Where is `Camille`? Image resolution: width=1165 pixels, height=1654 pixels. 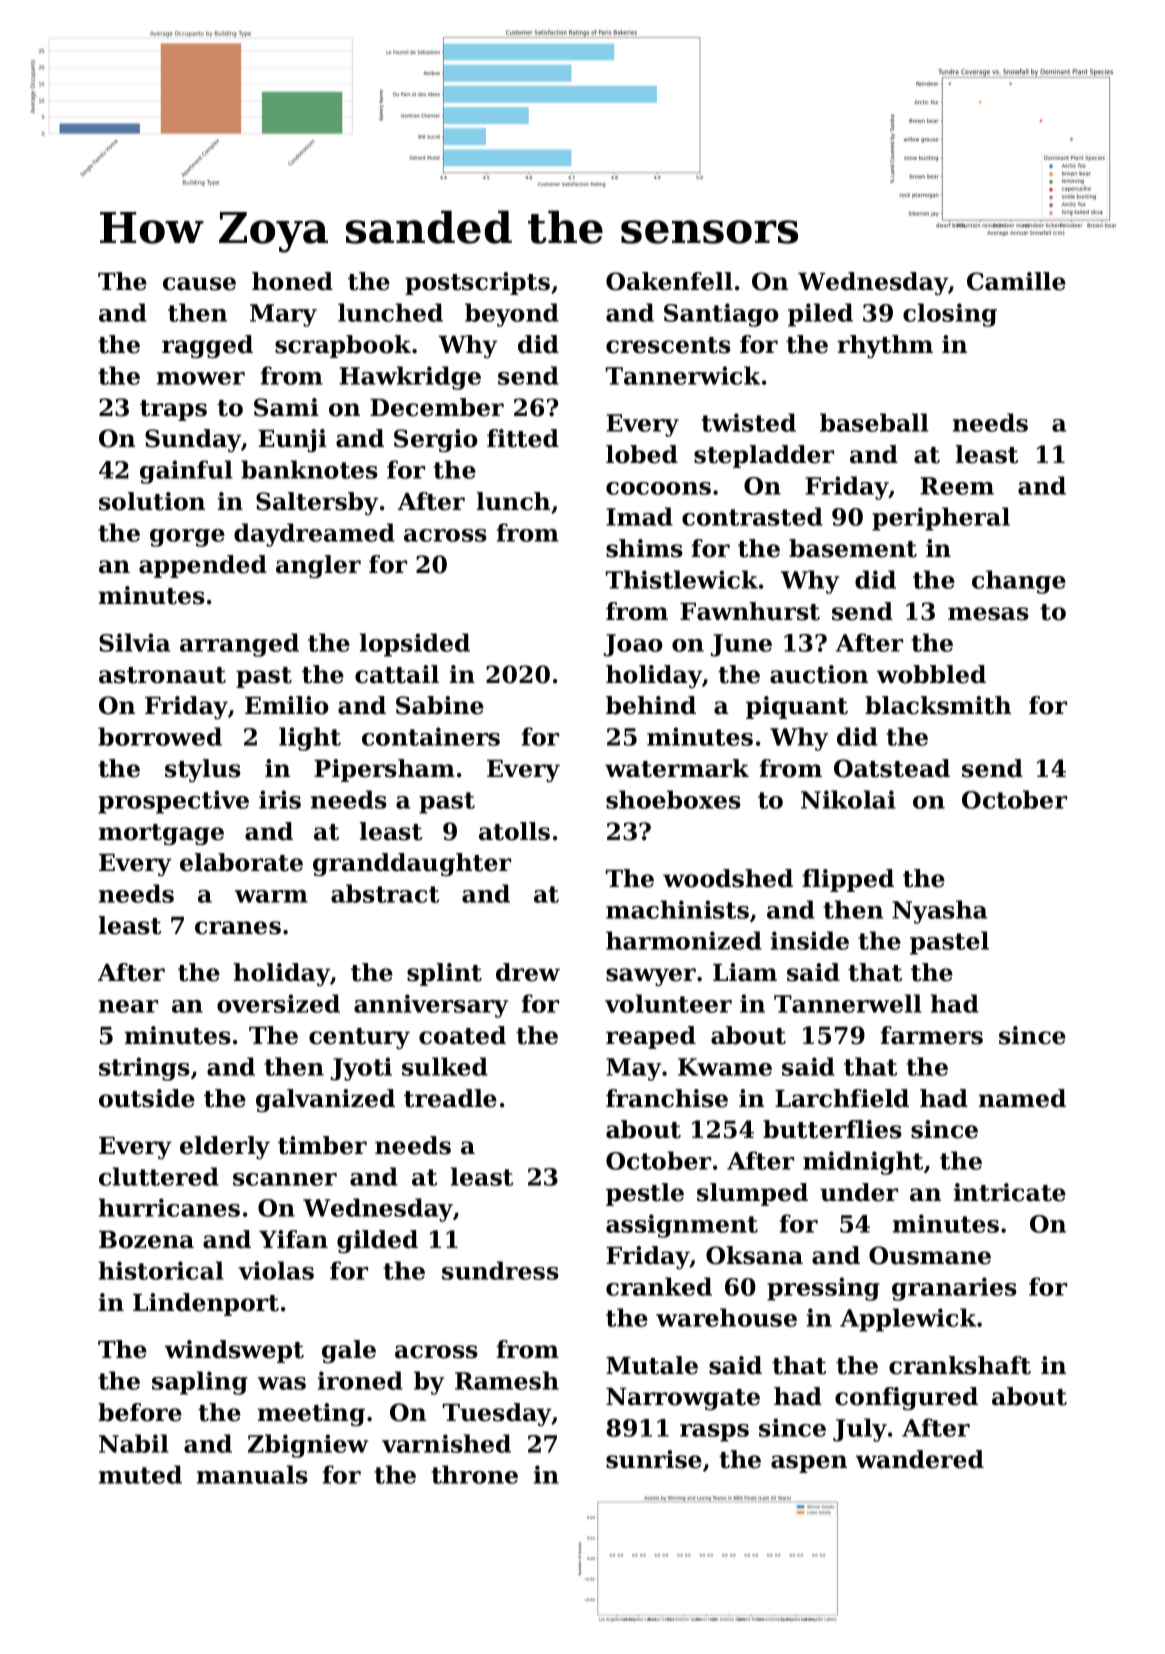
Camille is located at coordinates (1016, 281).
